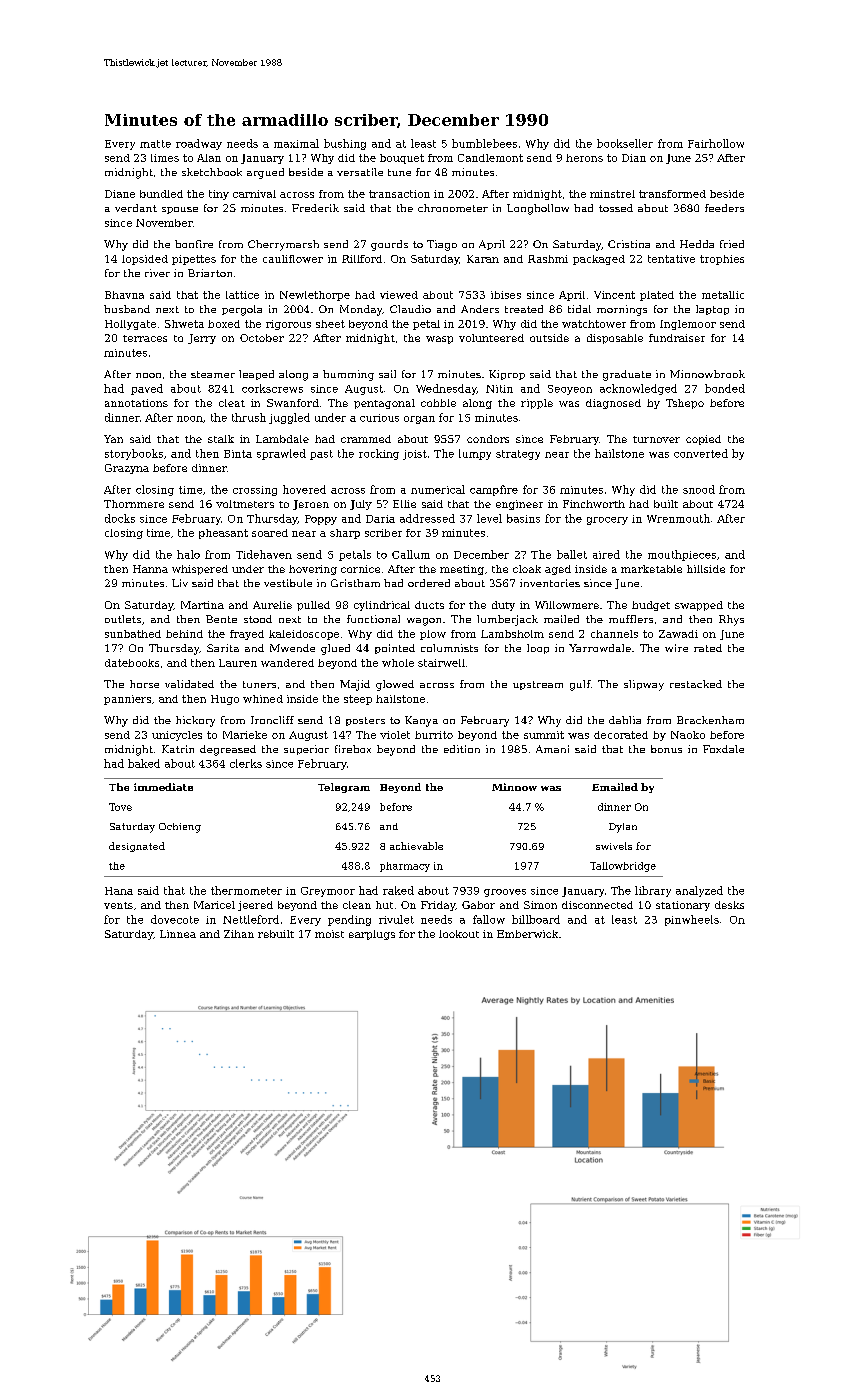  I want to click on glowed, so click(395, 685).
